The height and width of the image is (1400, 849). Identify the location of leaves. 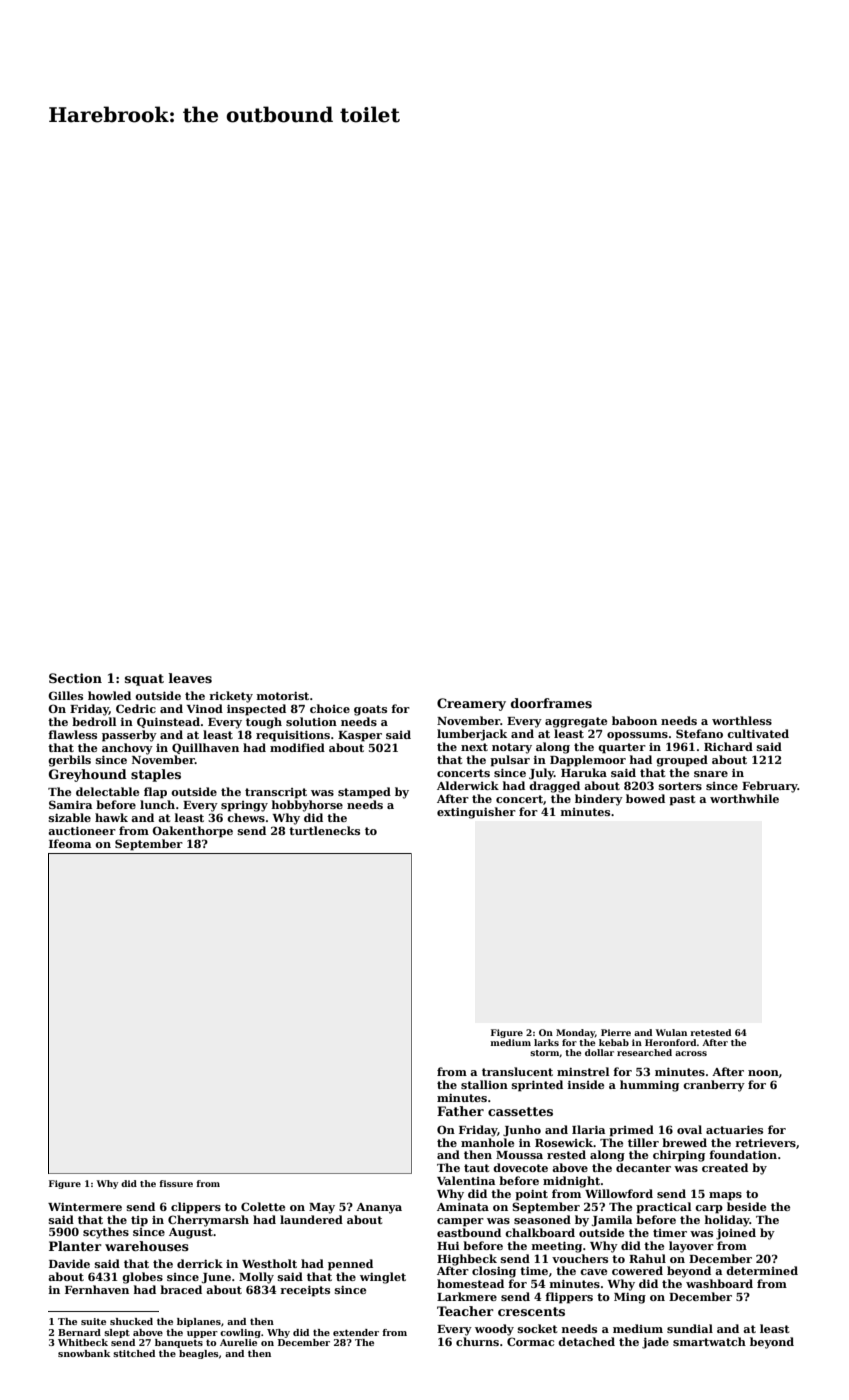
(190, 678).
